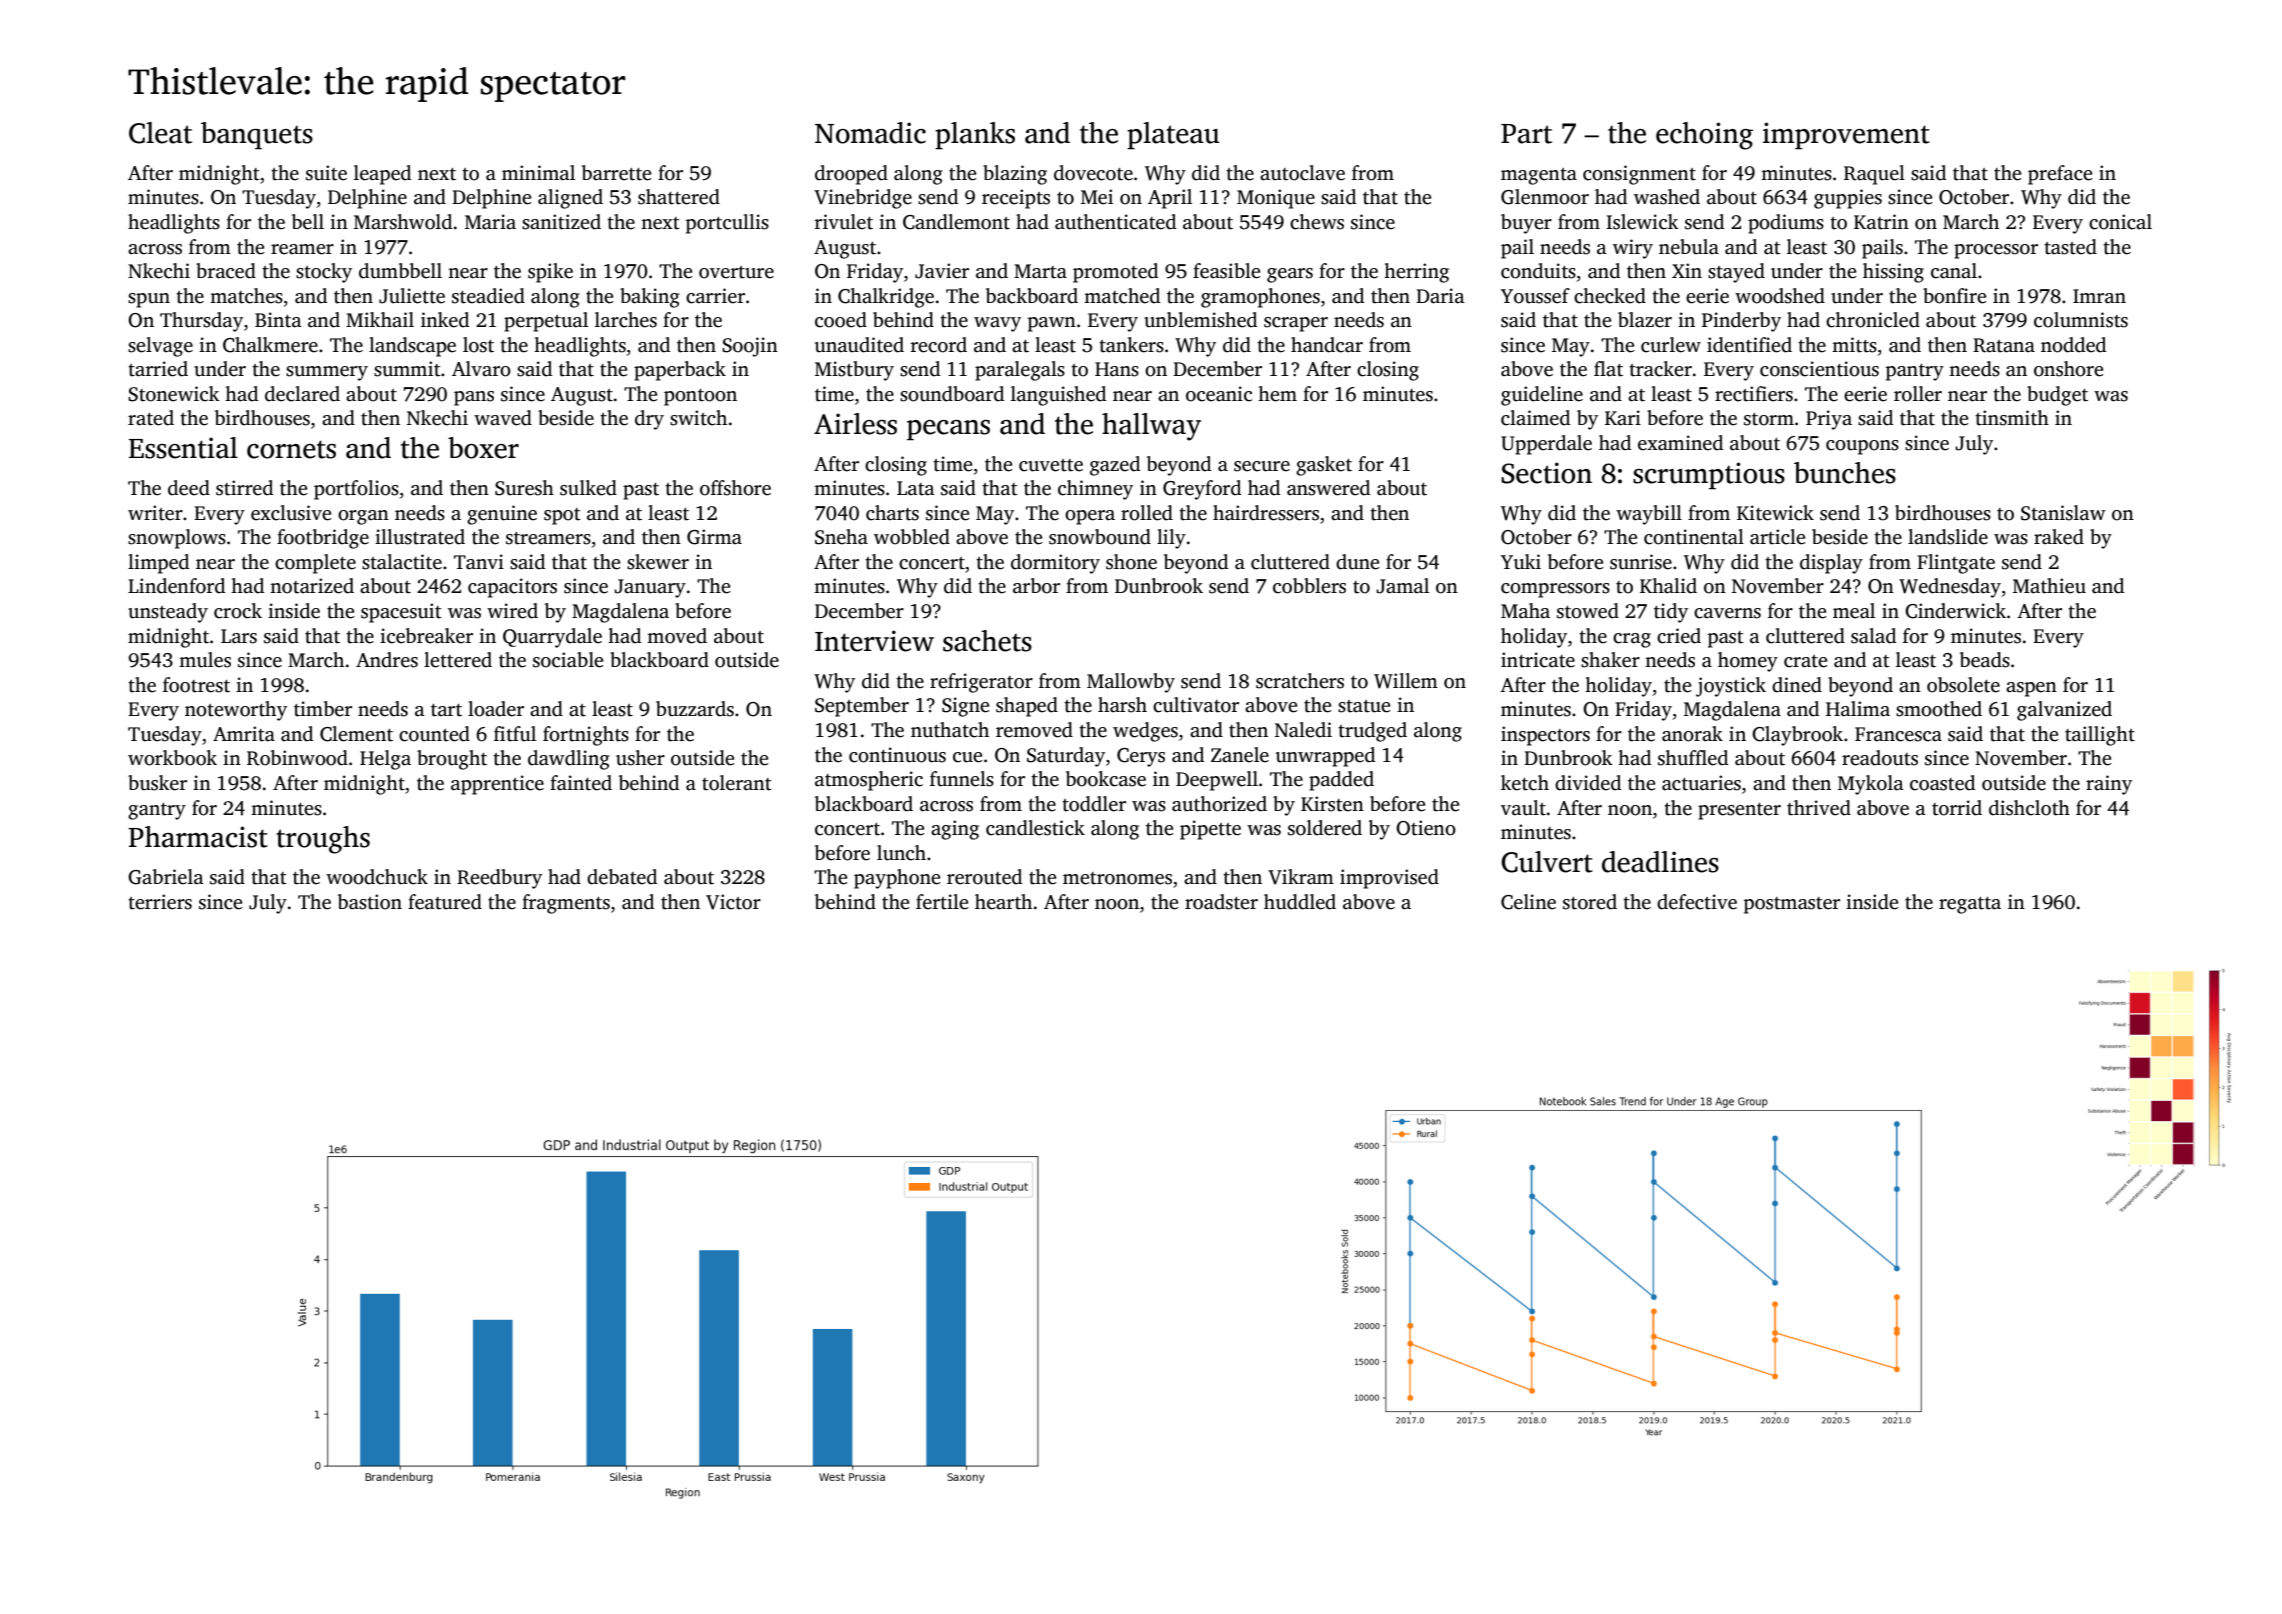 Image resolution: width=2282 pixels, height=1614 pixels. I want to click on exclusive, so click(291, 513).
